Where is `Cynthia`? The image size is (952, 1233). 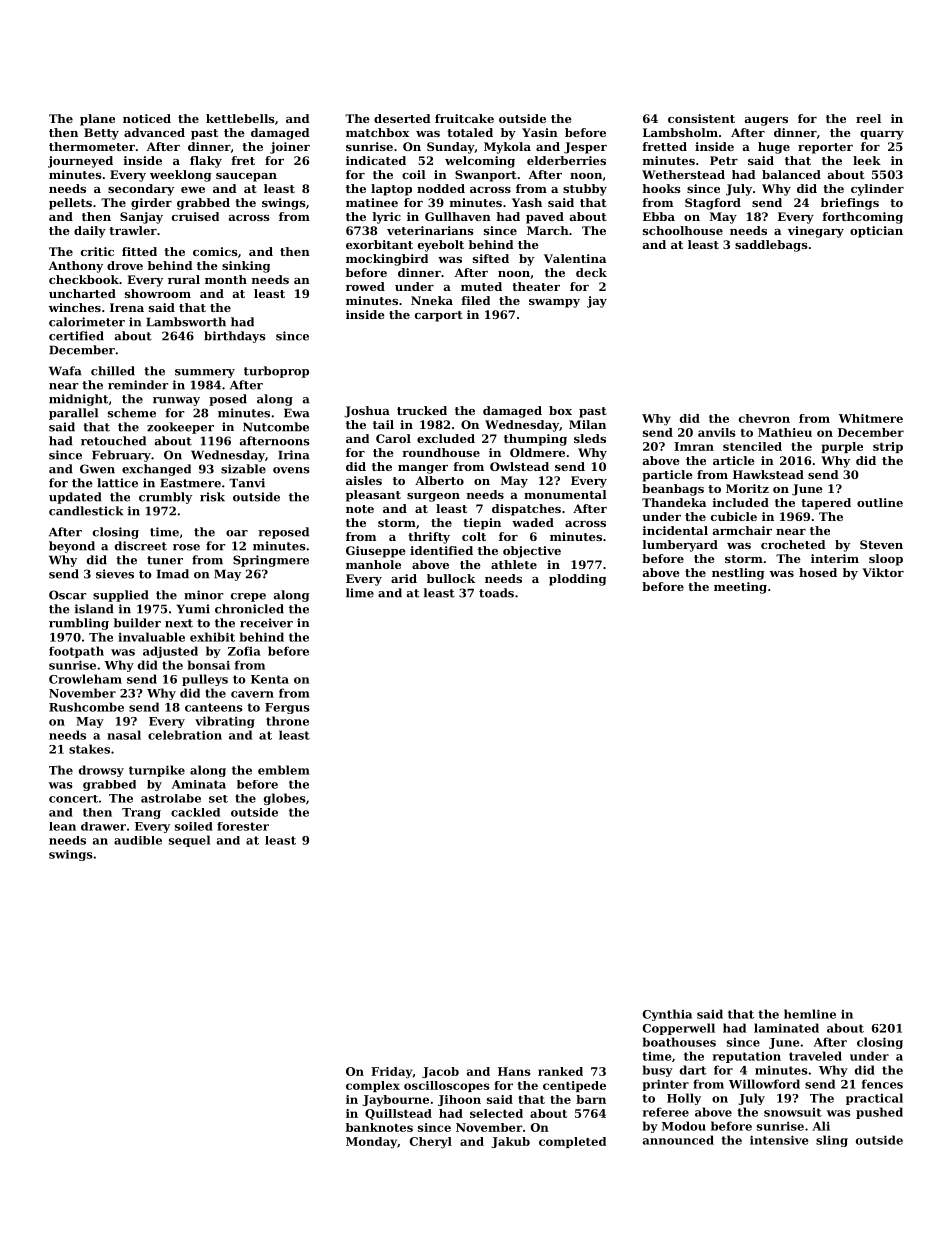 Cynthia is located at coordinates (667, 1015).
